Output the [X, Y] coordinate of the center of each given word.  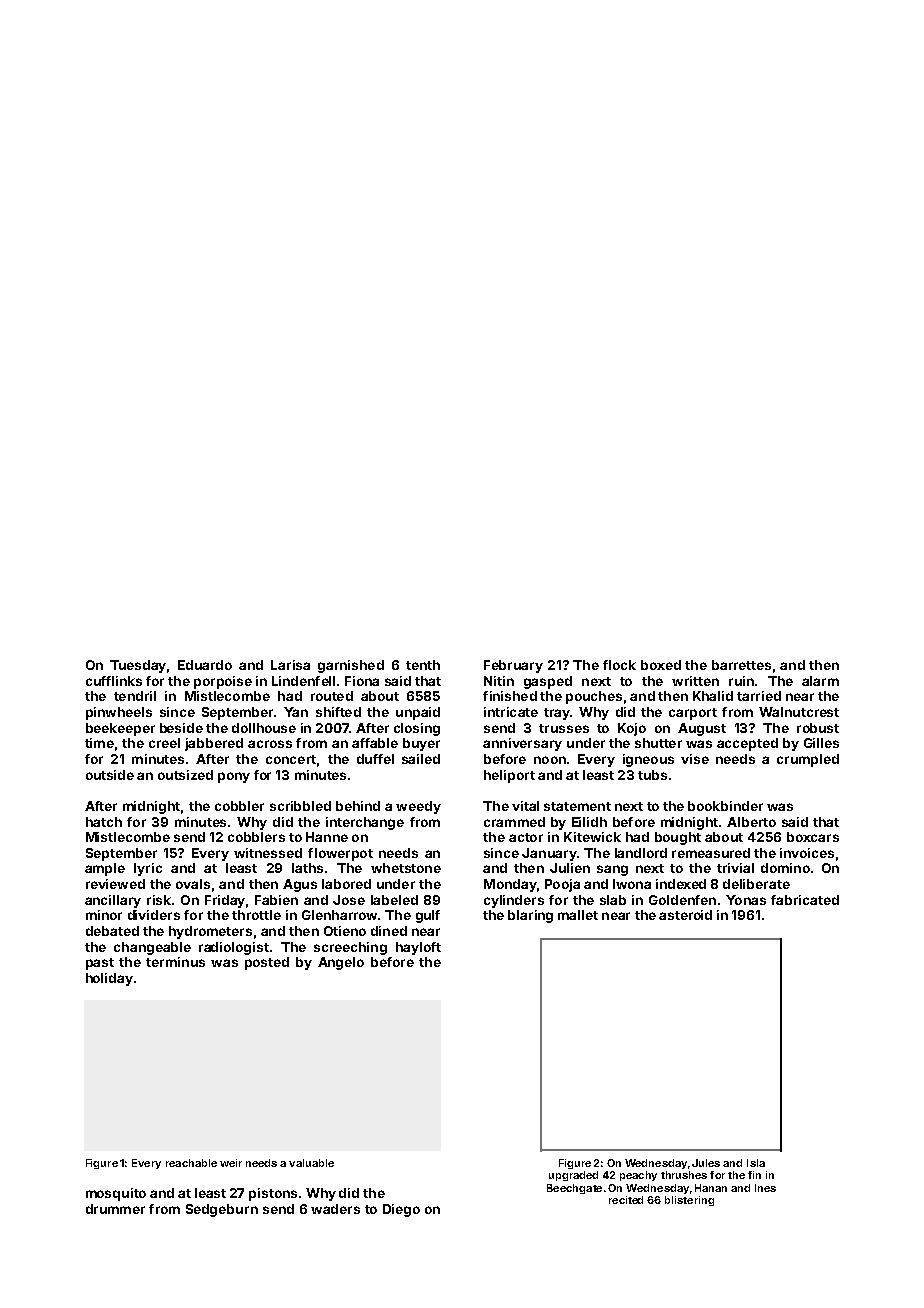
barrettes [741, 665]
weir [231, 1163]
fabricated [805, 900]
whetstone [406, 868]
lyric [148, 869]
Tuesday [138, 666]
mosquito [116, 1194]
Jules [706, 1163]
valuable [311, 1163]
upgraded [573, 1176]
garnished [351, 666]
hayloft [418, 948]
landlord [641, 853]
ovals [193, 884]
